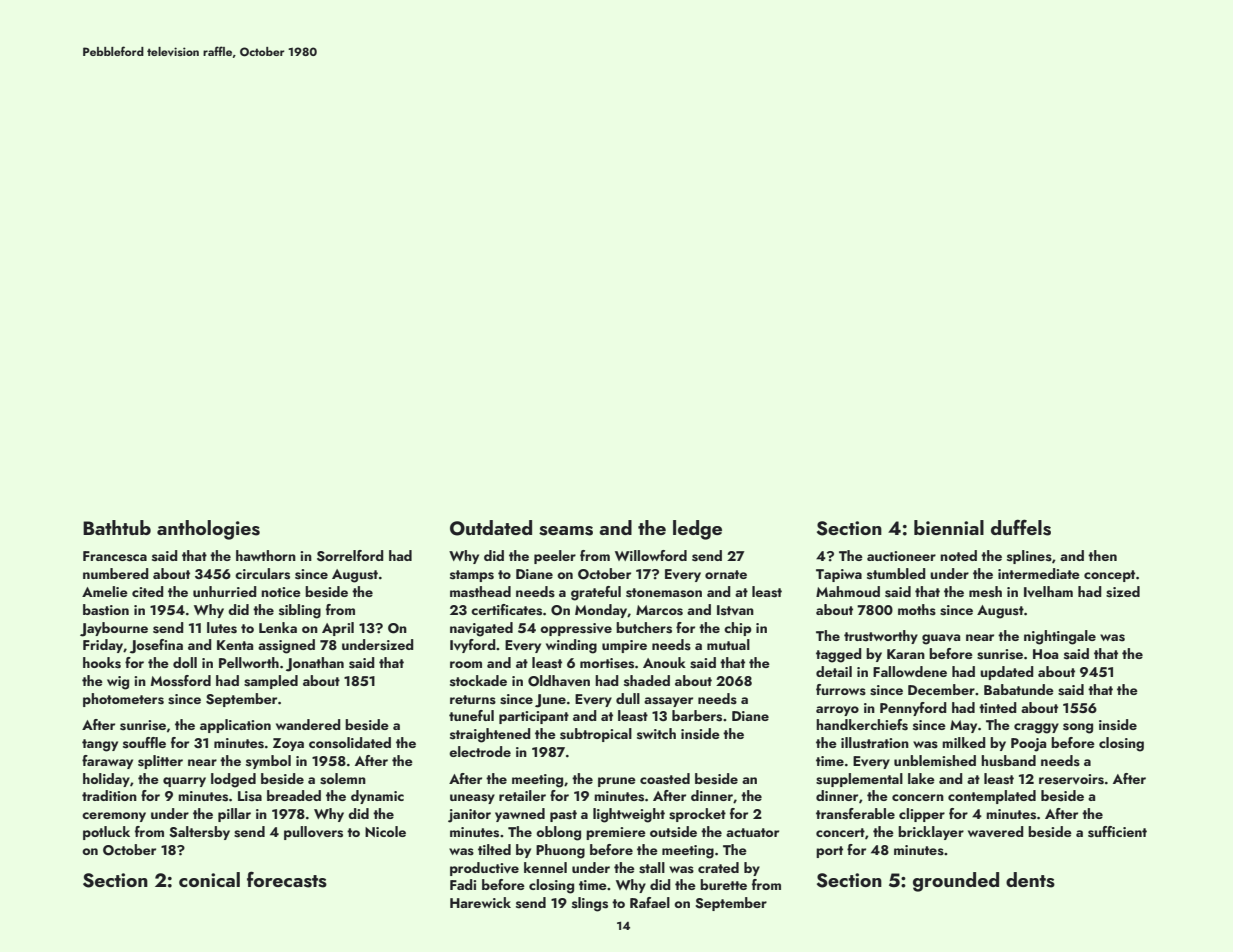 The width and height of the image is (1233, 952). What do you see at coordinates (1078, 728) in the image?
I see `song` at bounding box center [1078, 728].
